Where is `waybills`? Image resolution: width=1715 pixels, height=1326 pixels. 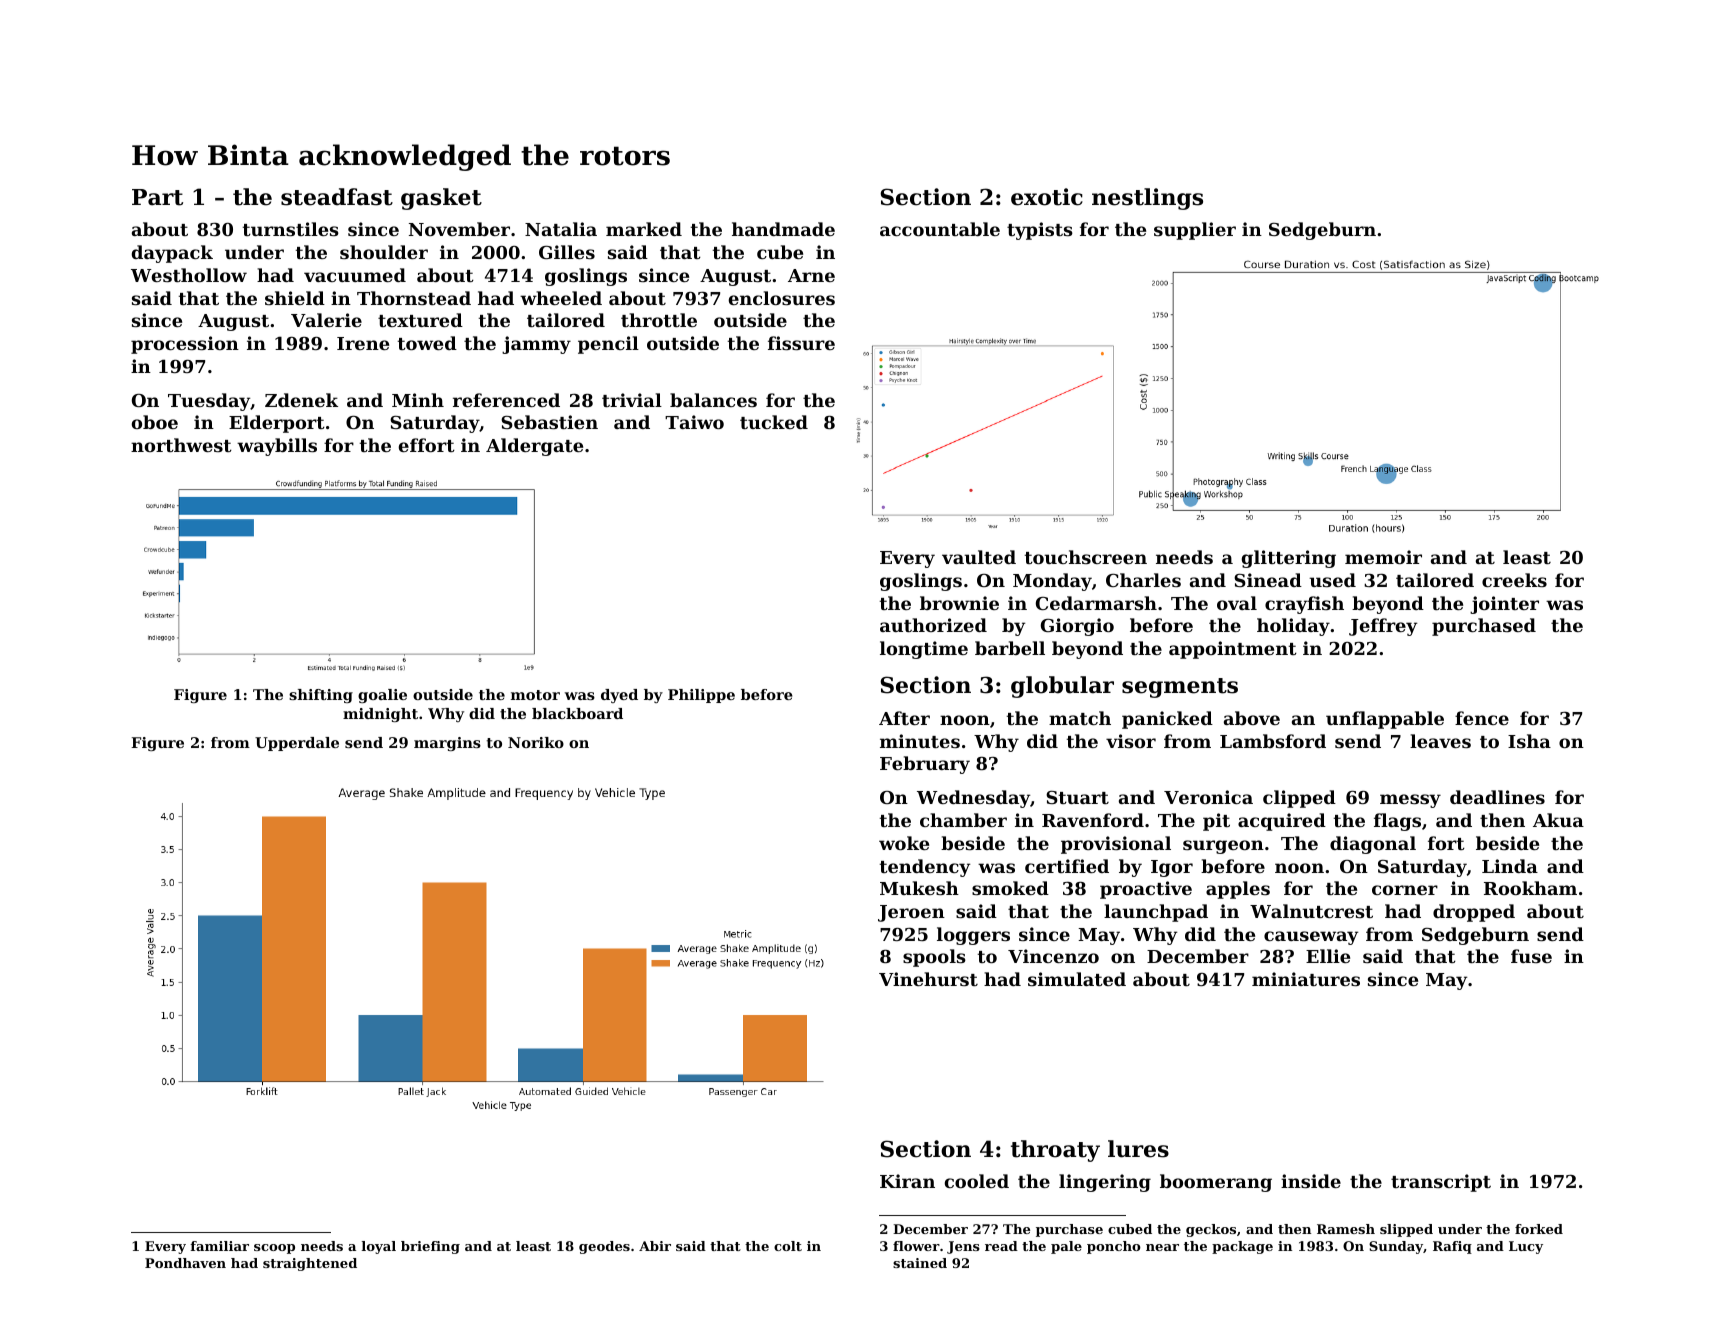
waybills is located at coordinates (277, 447).
